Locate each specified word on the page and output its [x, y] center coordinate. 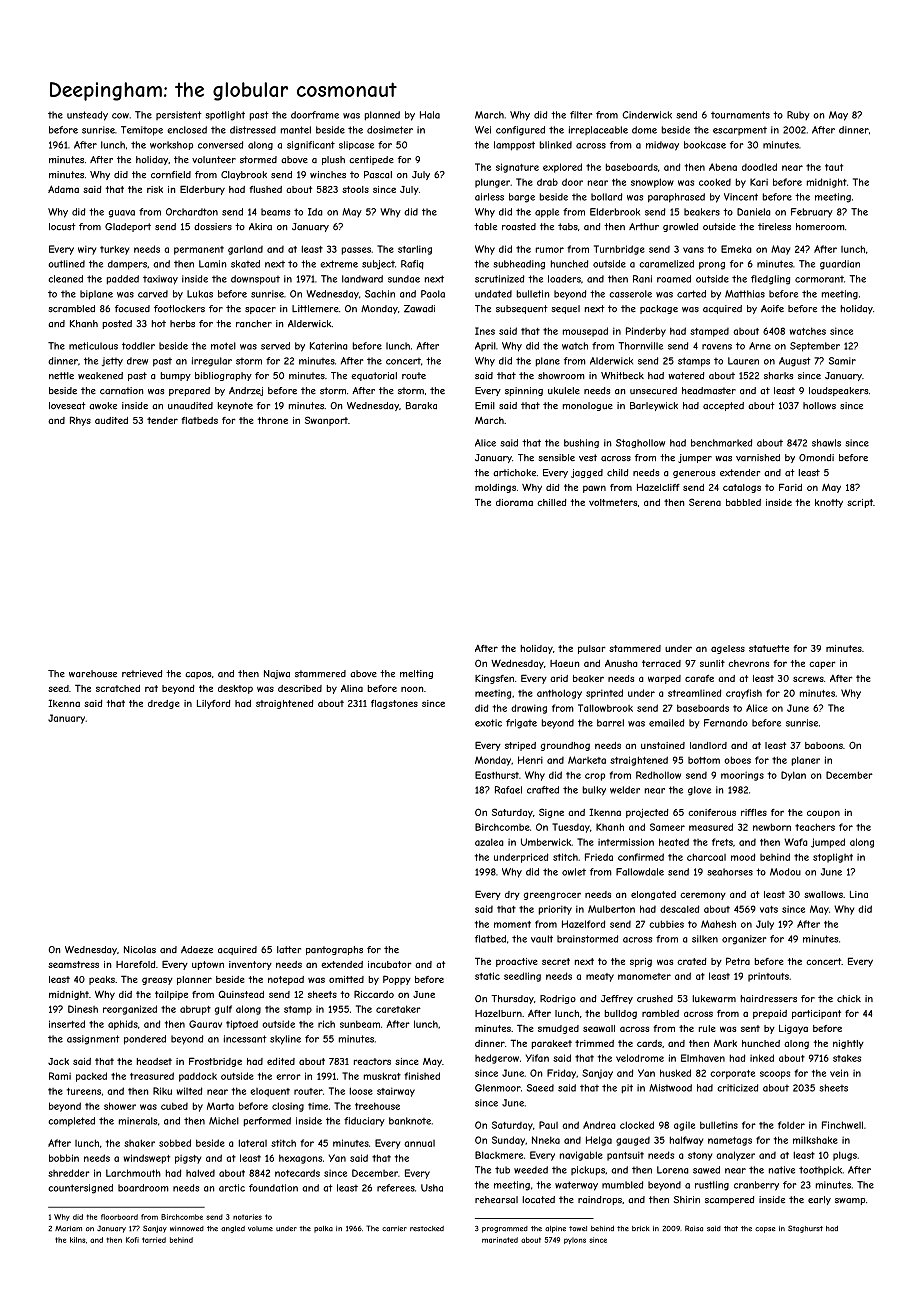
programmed [505, 1229]
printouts [768, 977]
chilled [551, 502]
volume [260, 1229]
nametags [730, 1141]
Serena [705, 502]
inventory [250, 965]
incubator [390, 964]
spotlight [225, 116]
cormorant [819, 279]
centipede [371, 160]
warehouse [93, 674]
